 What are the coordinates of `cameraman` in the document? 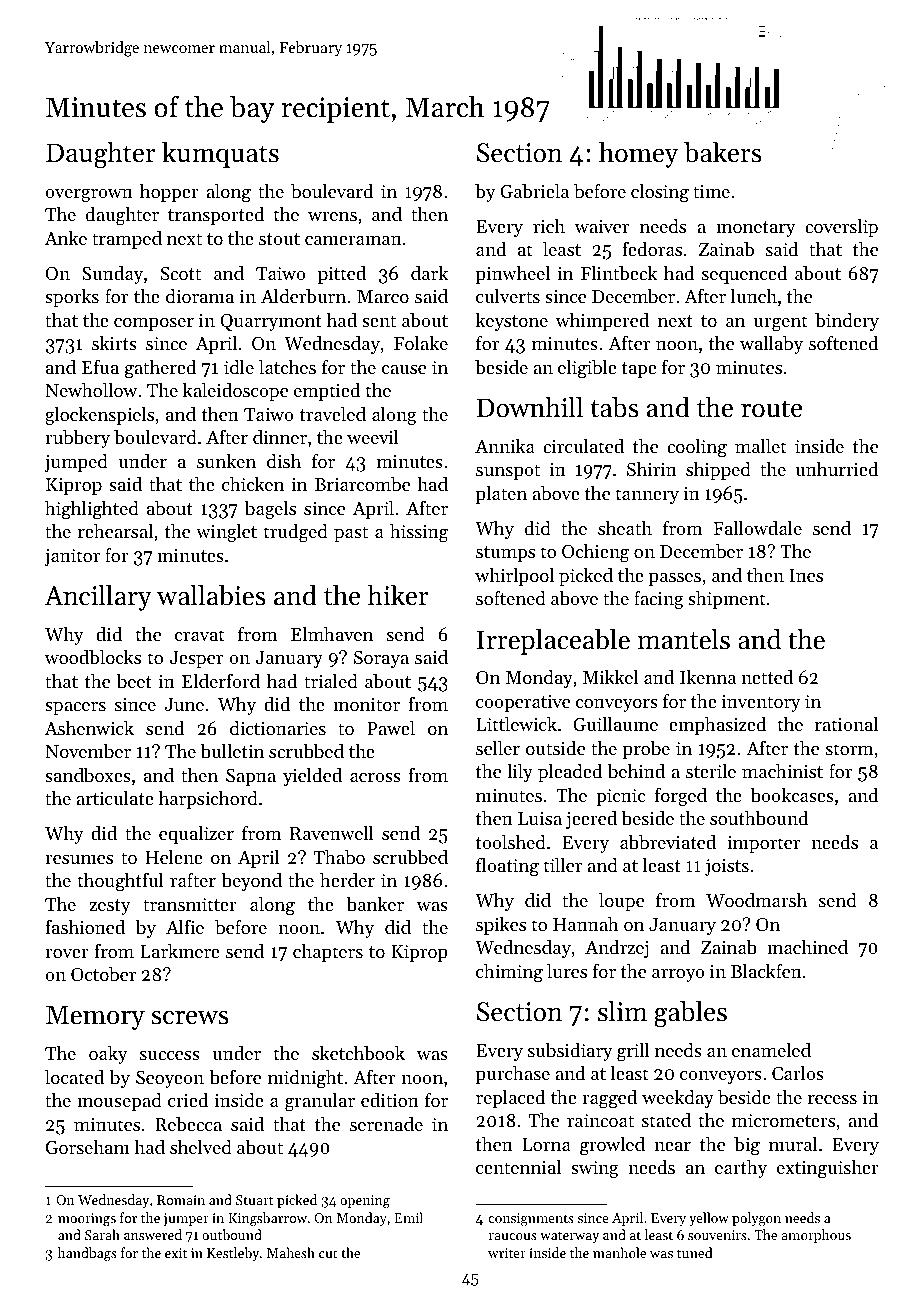 It's located at (353, 240).
